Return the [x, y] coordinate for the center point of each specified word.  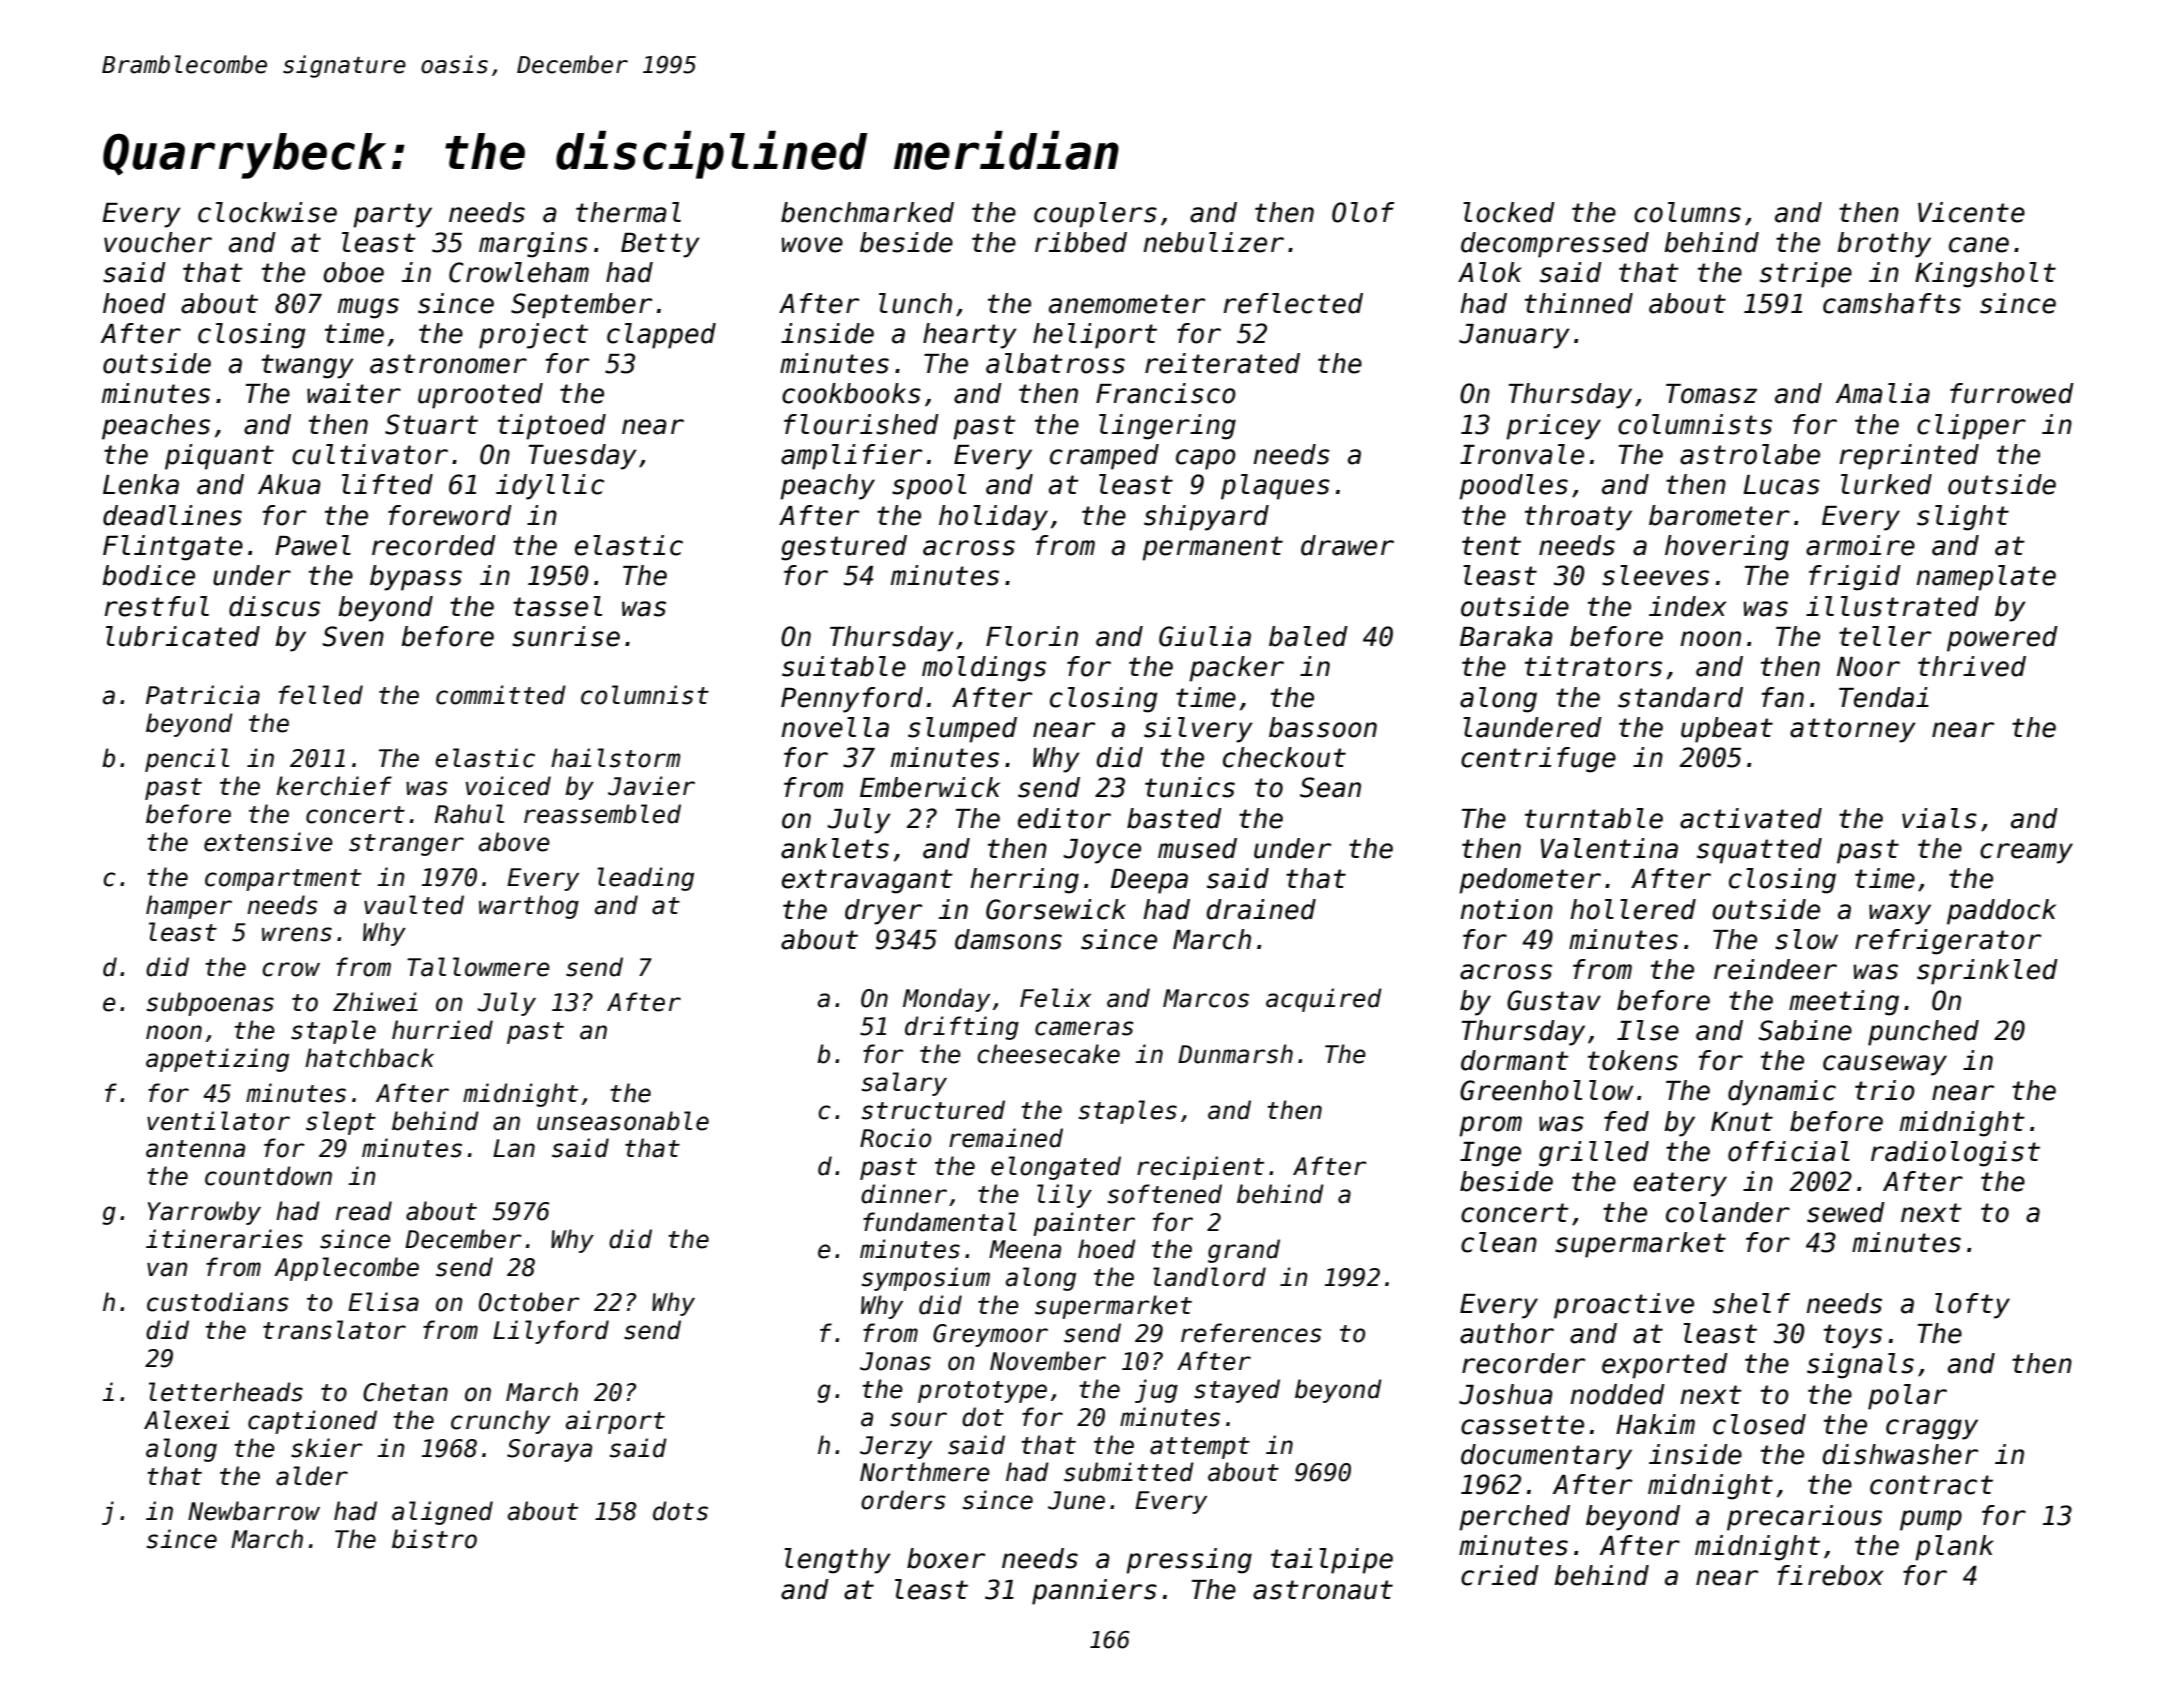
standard [1680, 697]
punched [1923, 1033]
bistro [434, 1539]
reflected [1293, 303]
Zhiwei [375, 1002]
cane [1979, 245]
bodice [148, 575]
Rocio [895, 1138]
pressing [1189, 1561]
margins [533, 245]
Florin [1032, 636]
